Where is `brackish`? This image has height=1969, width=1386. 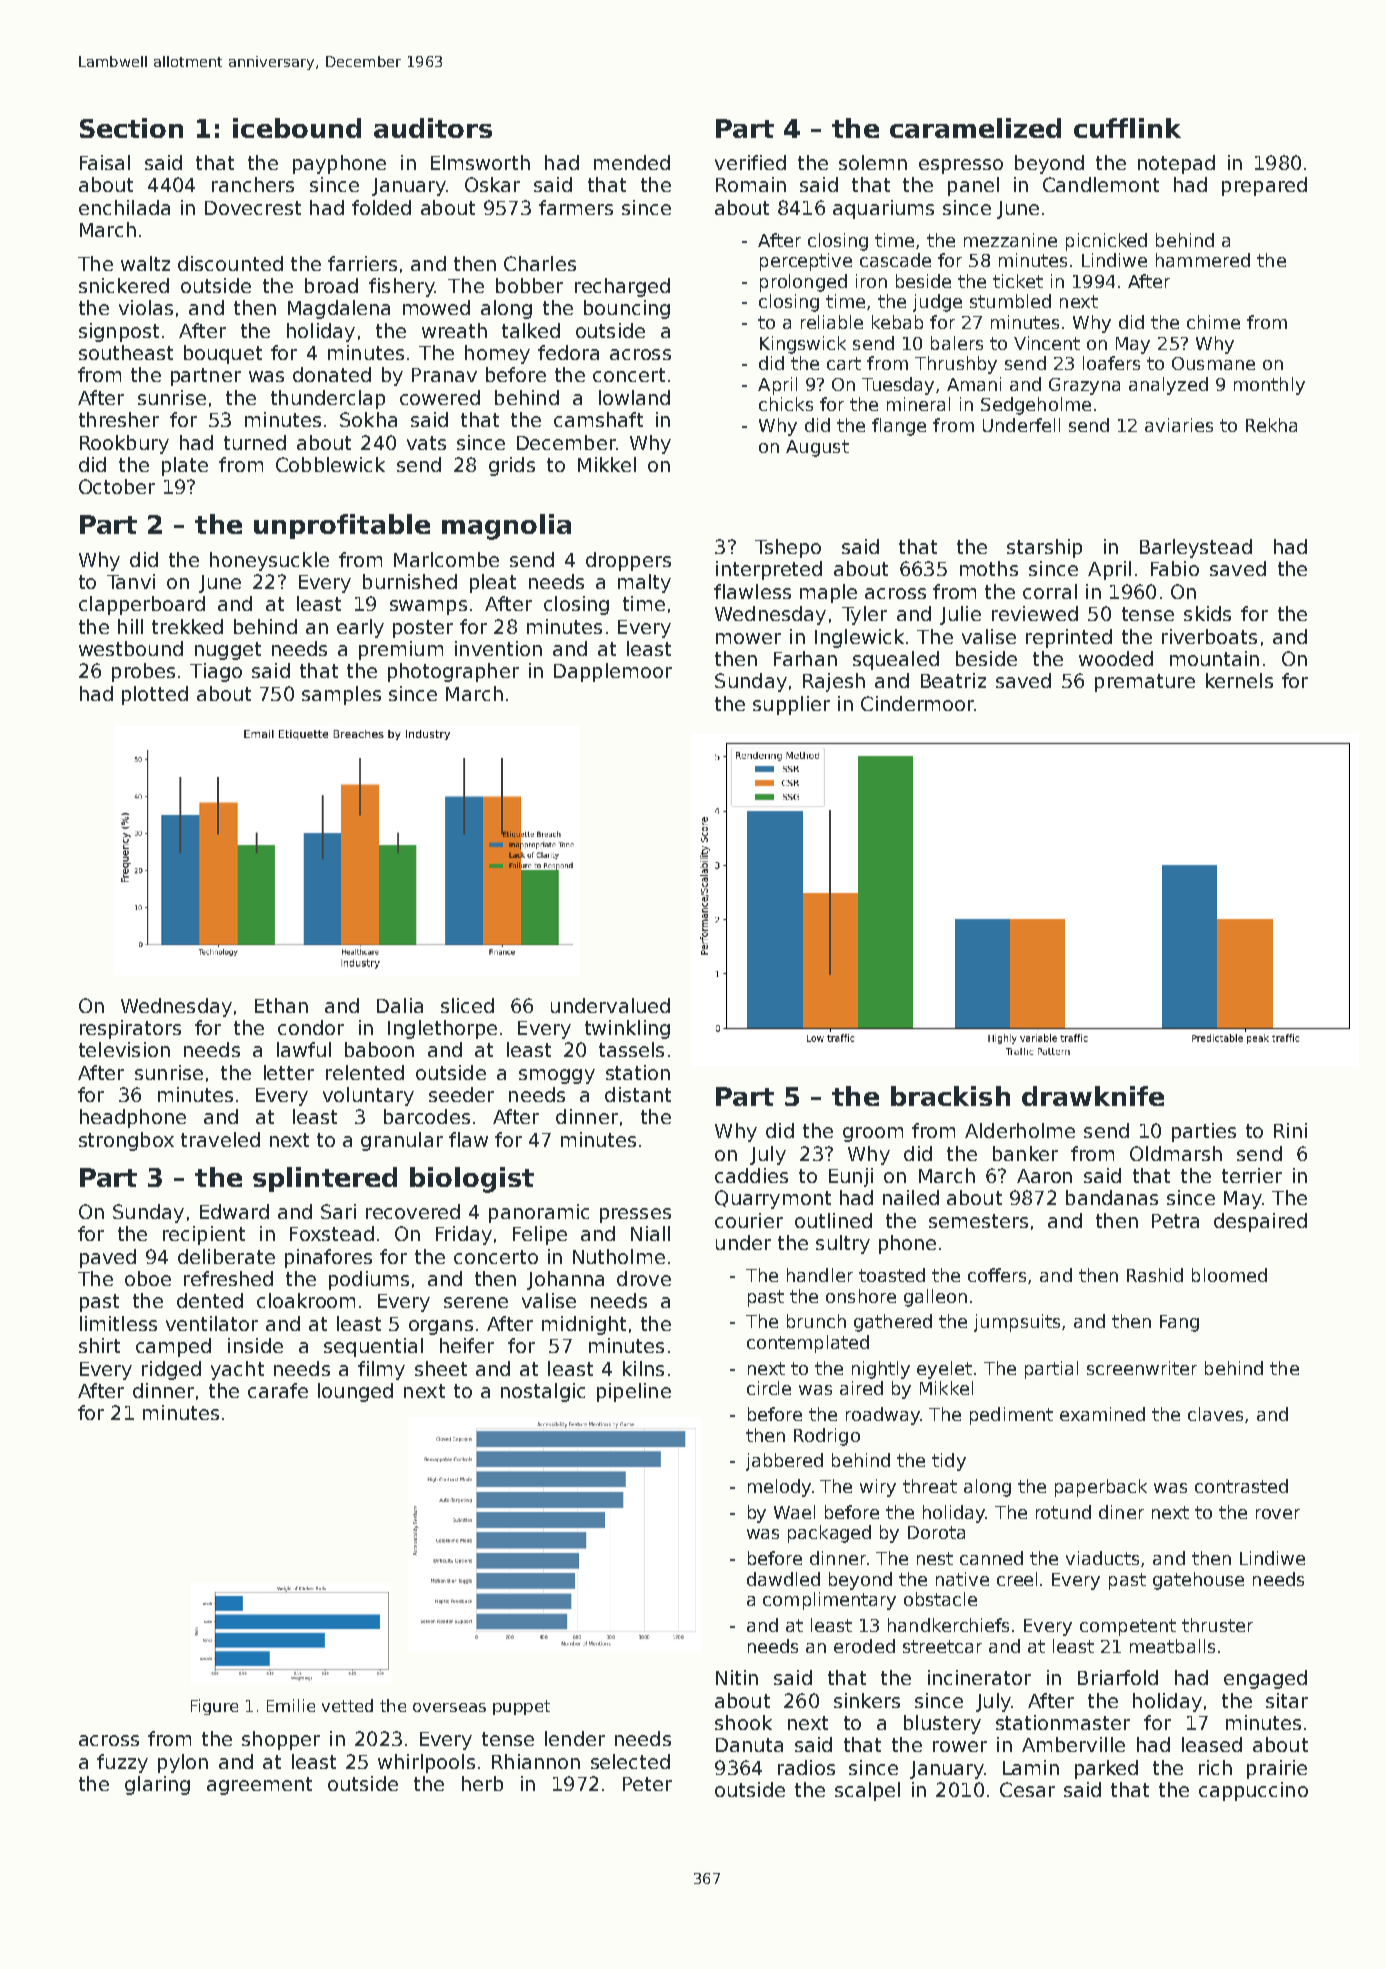 brackish is located at coordinates (950, 1096).
